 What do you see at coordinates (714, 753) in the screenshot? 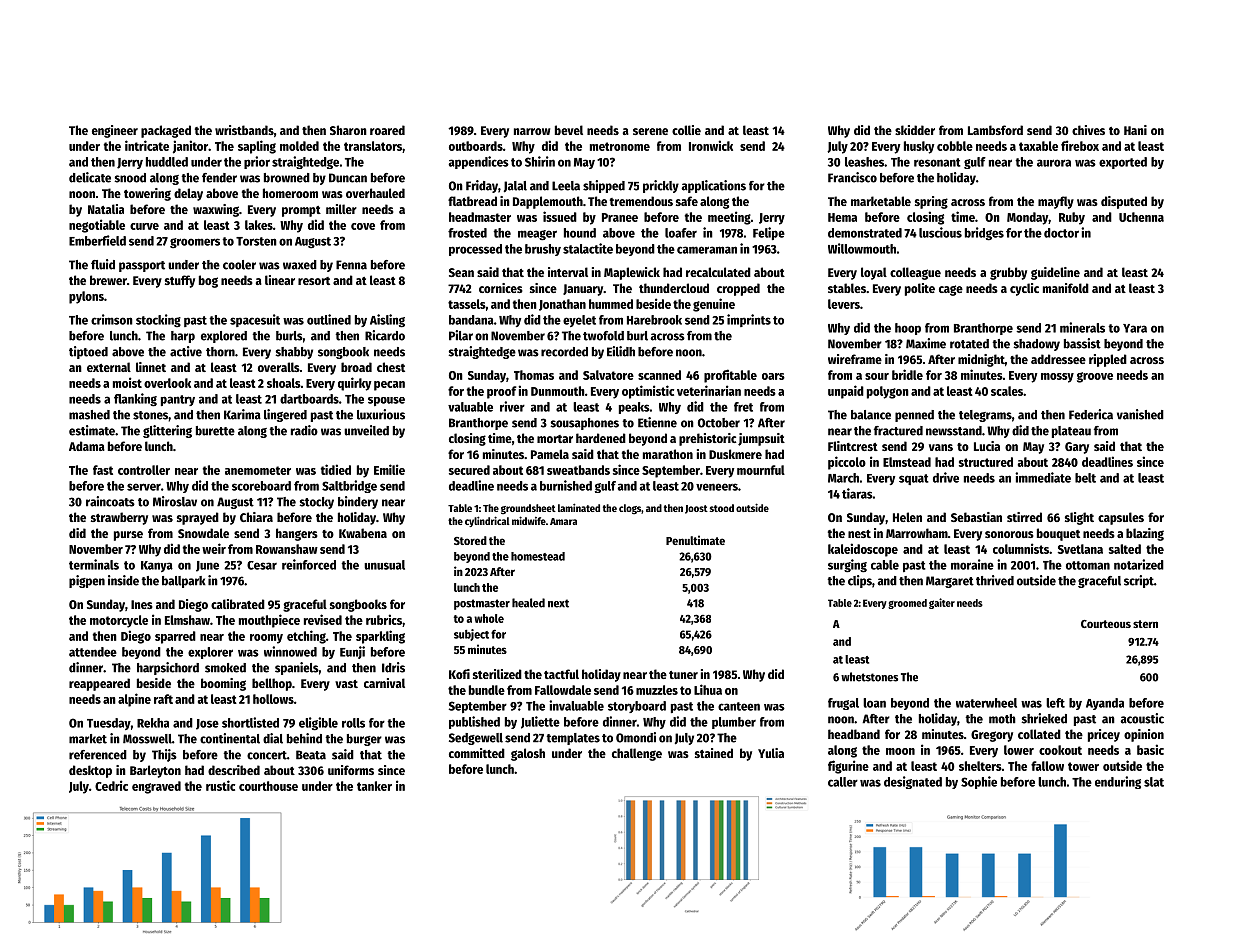
I see `stained` at bounding box center [714, 753].
